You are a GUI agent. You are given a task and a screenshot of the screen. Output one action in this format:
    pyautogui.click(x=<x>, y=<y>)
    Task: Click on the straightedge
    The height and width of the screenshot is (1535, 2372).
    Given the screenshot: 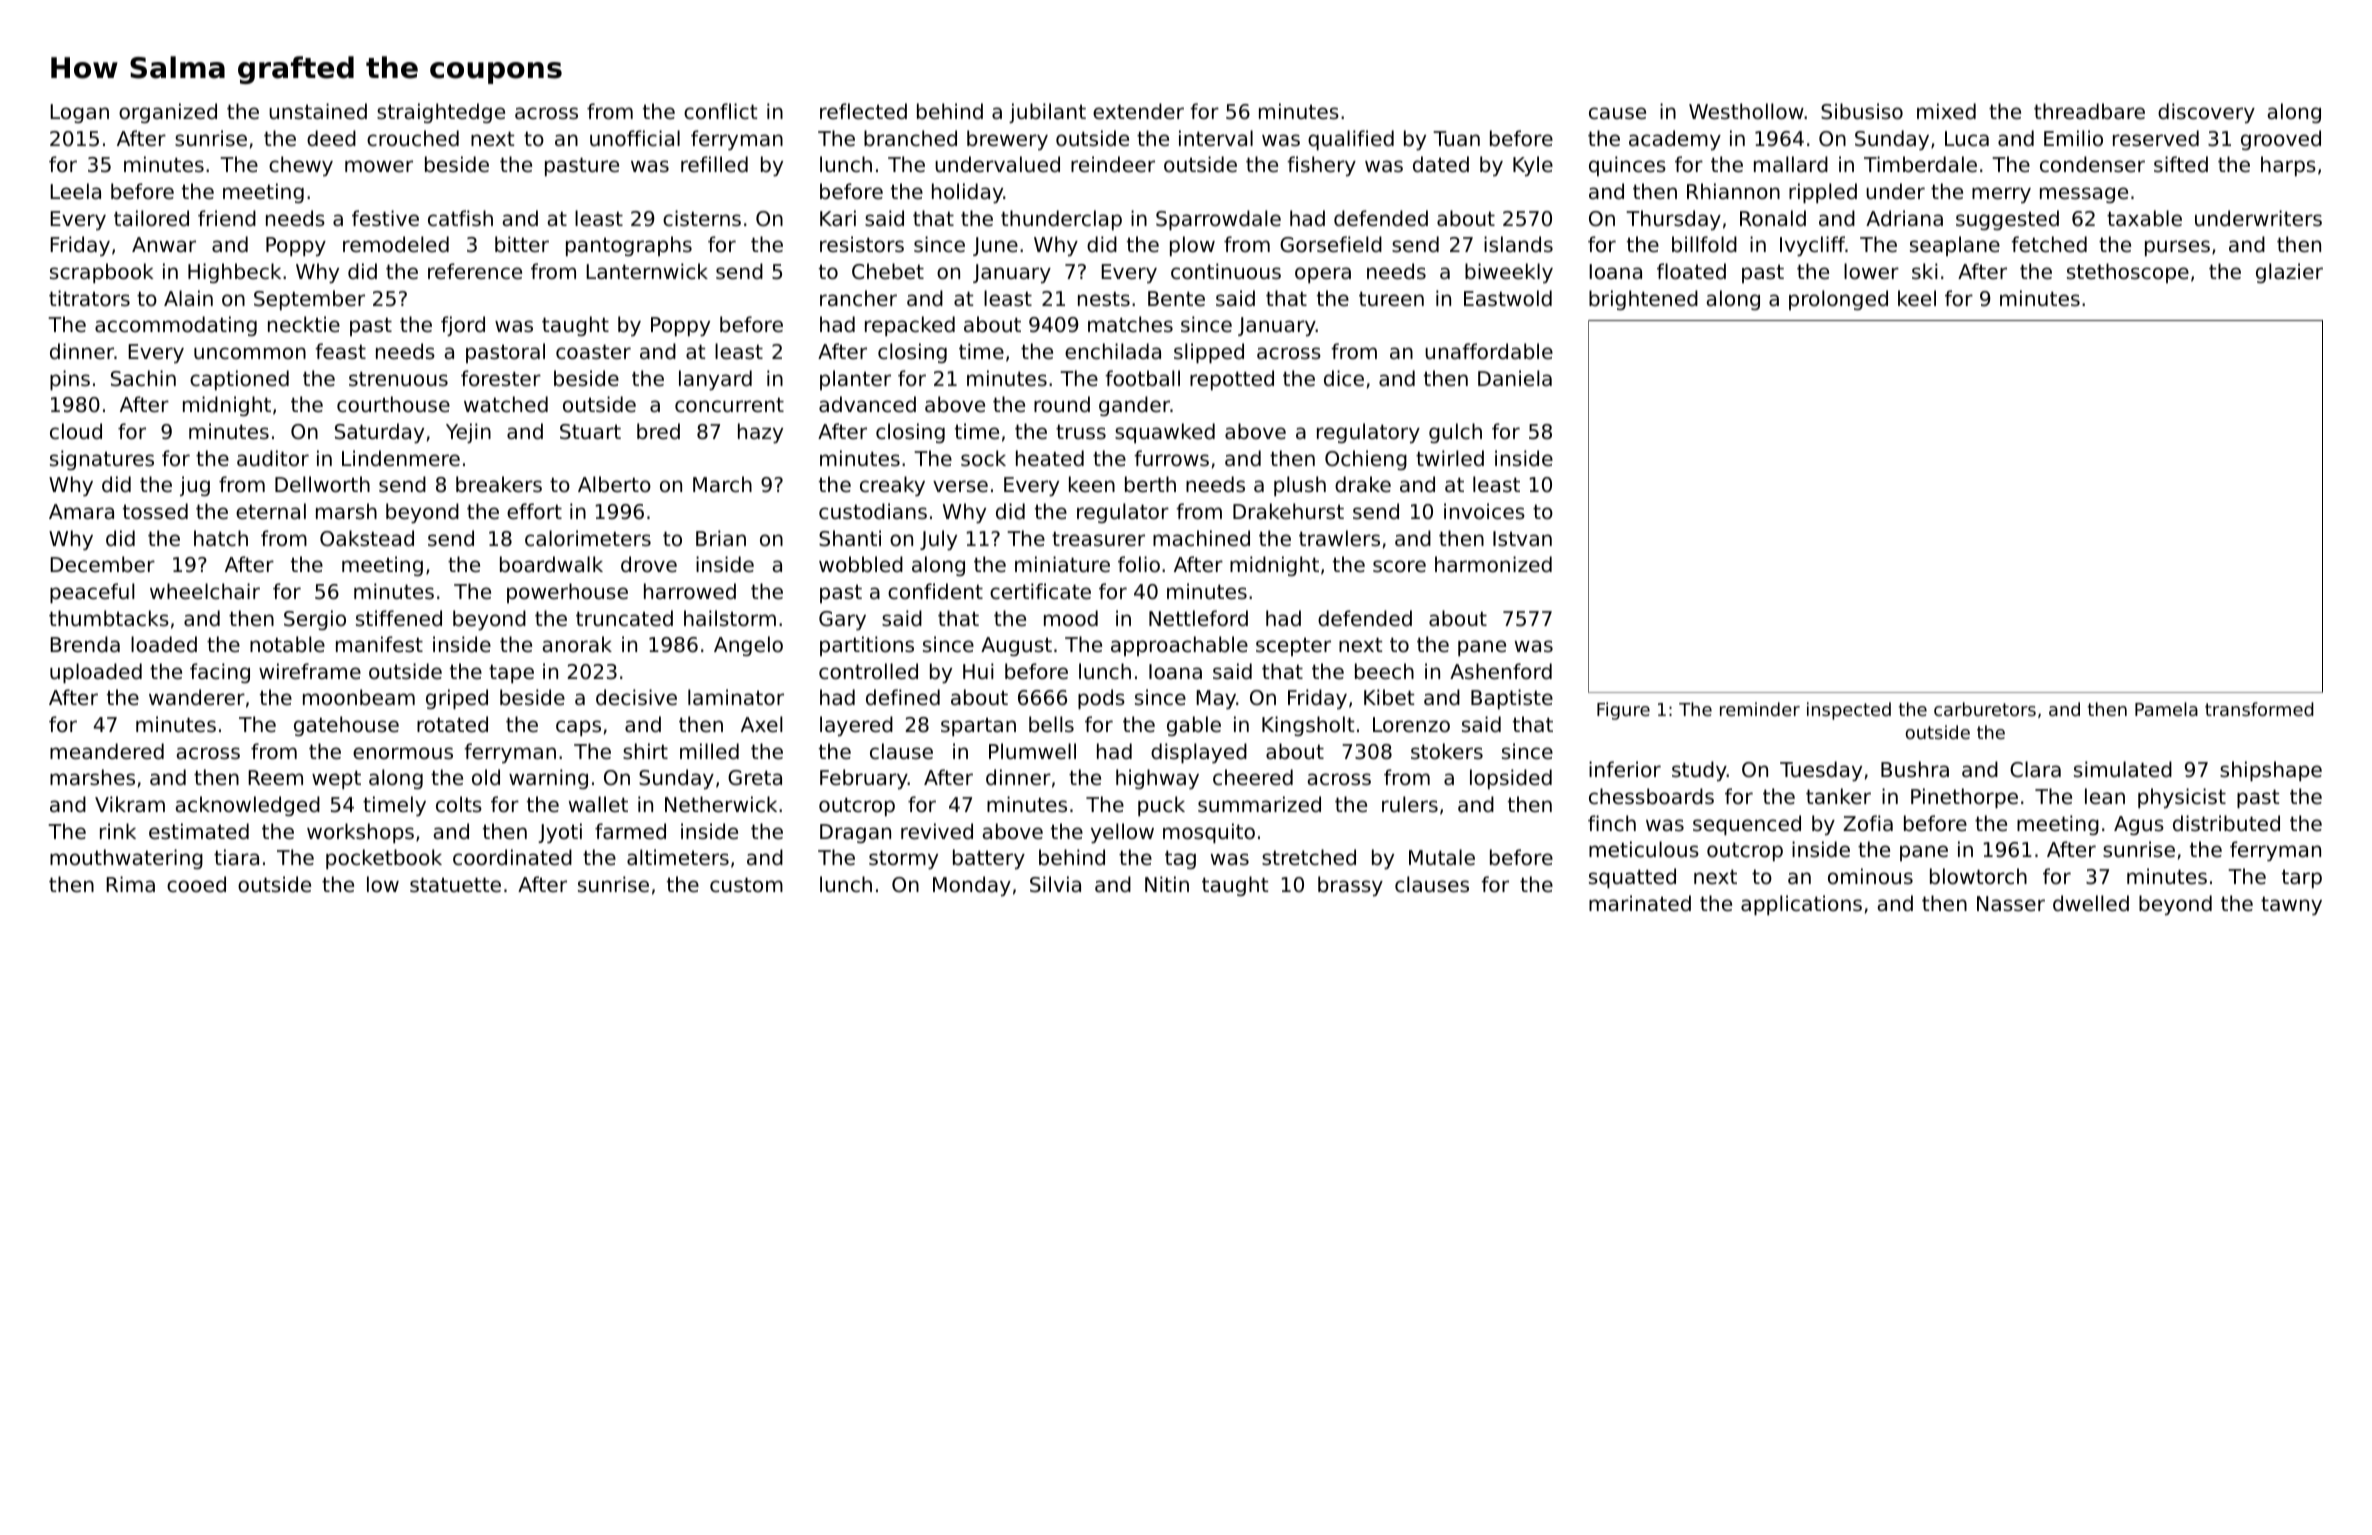 What is the action you would take?
    pyautogui.click(x=441, y=113)
